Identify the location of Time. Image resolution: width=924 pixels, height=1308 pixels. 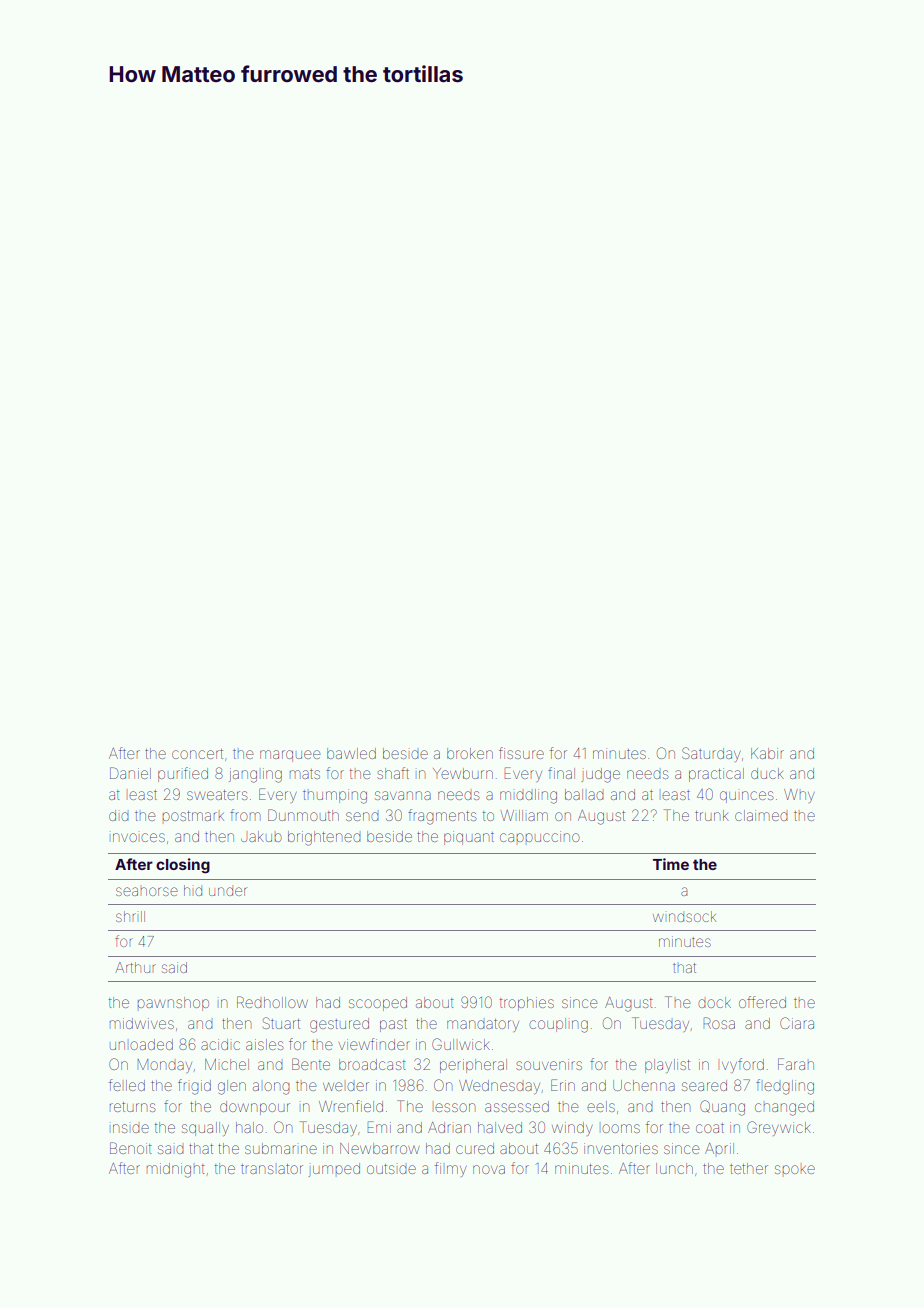
(671, 864).
